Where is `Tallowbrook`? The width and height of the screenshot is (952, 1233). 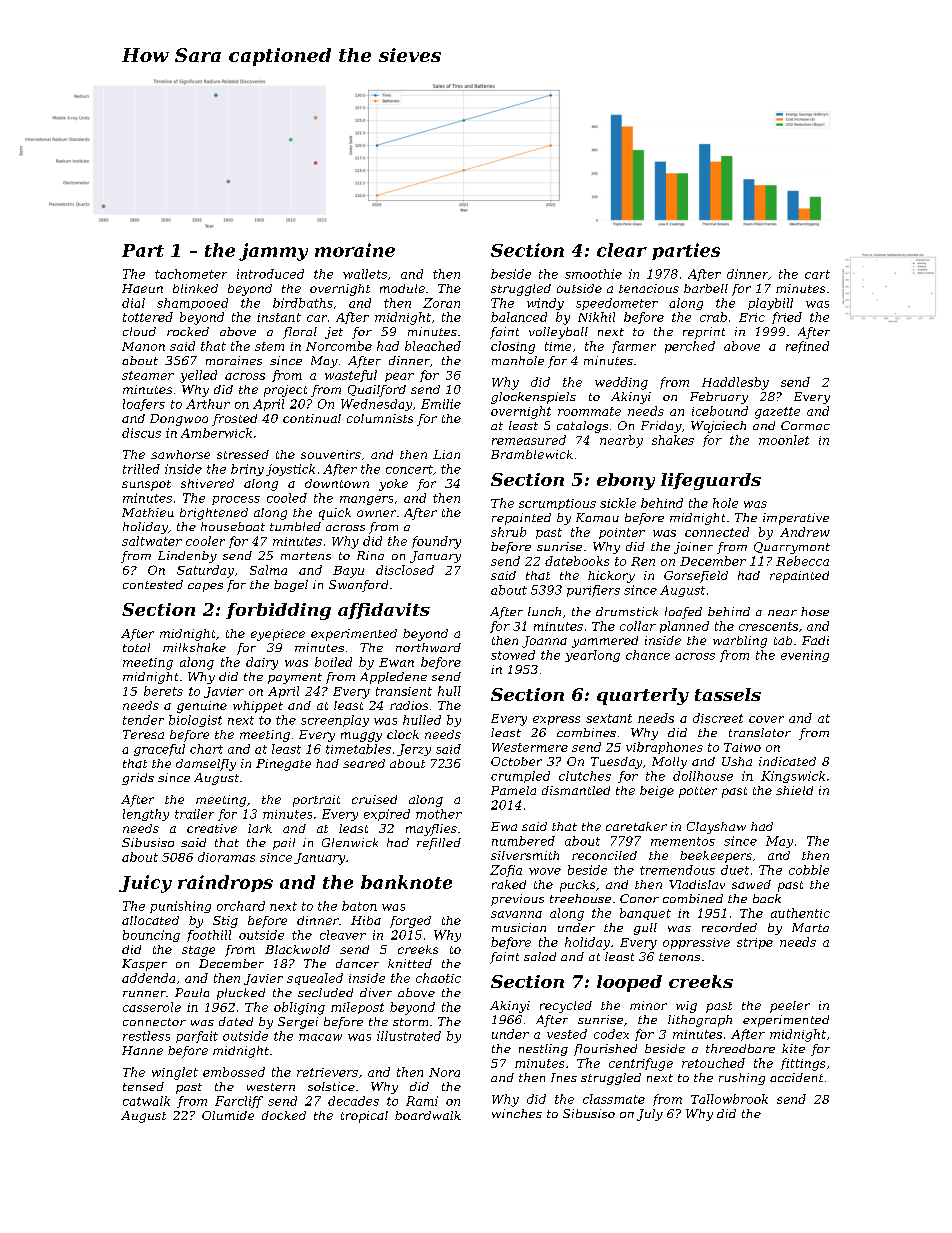 Tallowbrook is located at coordinates (729, 1099).
